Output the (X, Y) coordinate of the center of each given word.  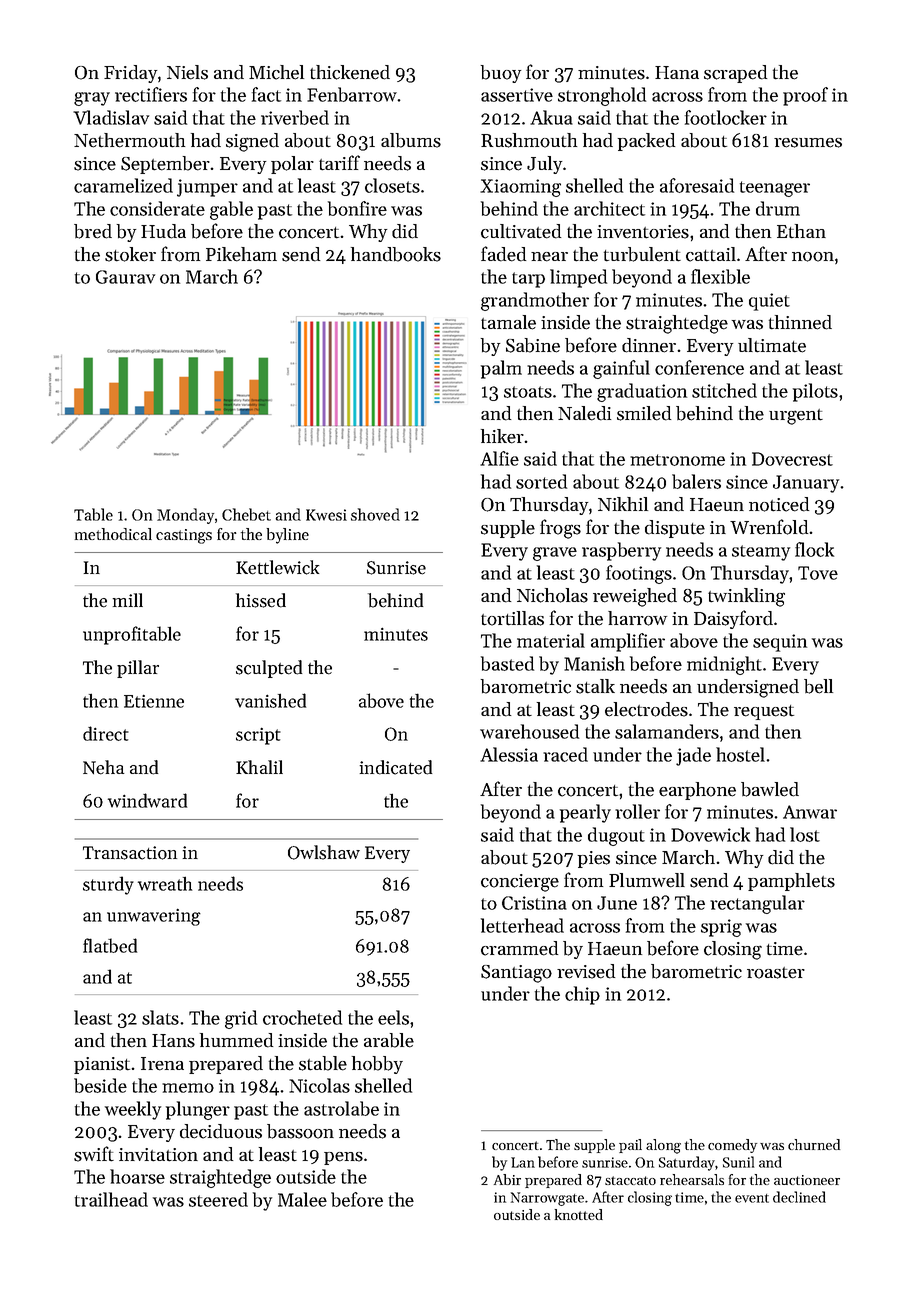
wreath (165, 883)
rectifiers (151, 94)
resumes (808, 143)
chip (582, 995)
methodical (113, 534)
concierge (520, 883)
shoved (375, 514)
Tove (818, 573)
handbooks (396, 254)
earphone (697, 791)
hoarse (137, 1176)
